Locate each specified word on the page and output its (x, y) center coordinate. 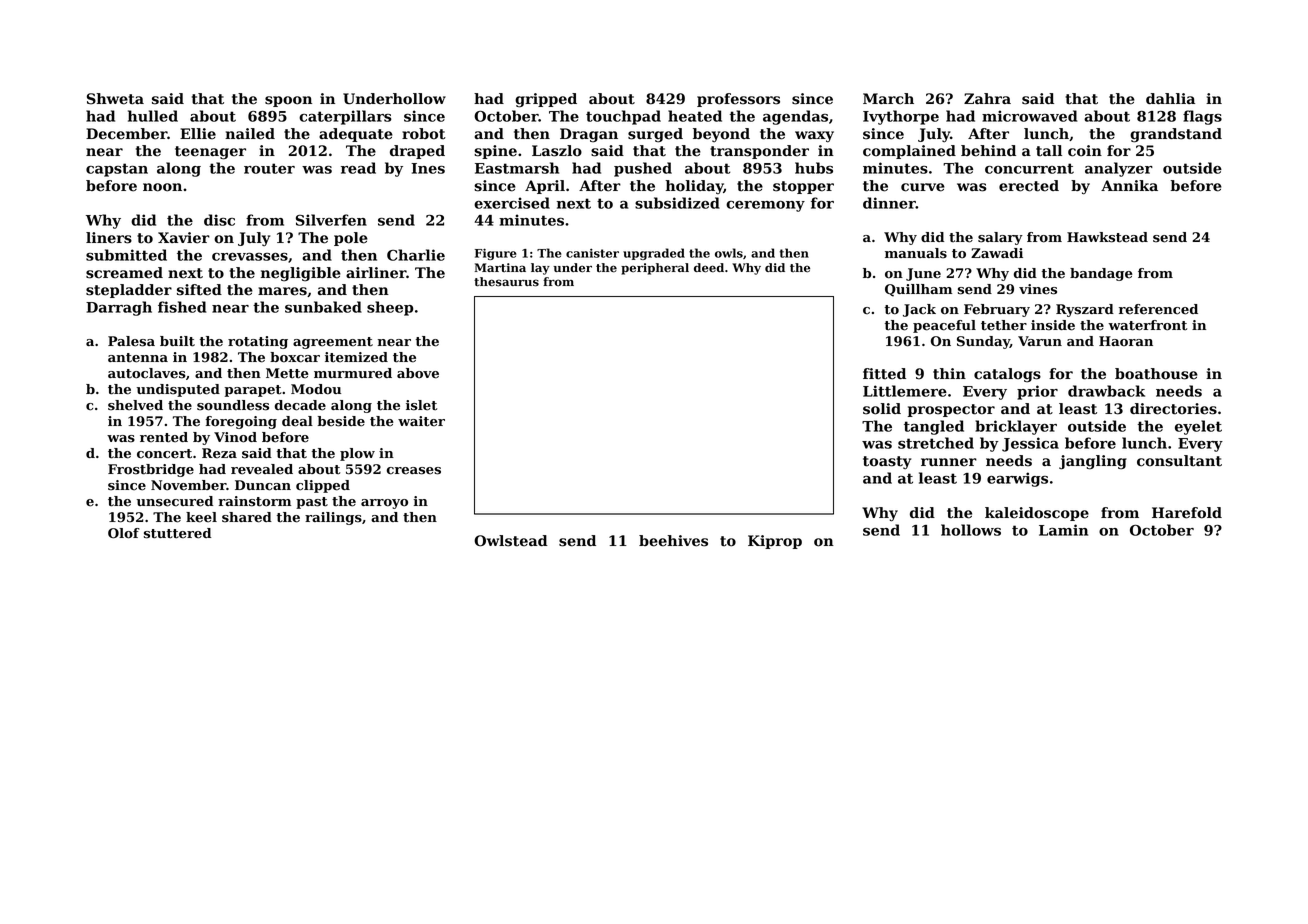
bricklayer (1016, 427)
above (418, 373)
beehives (673, 541)
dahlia (1170, 98)
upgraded (654, 254)
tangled (934, 427)
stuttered (177, 533)
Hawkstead (1107, 237)
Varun (1040, 341)
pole (351, 239)
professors (738, 100)
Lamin (1063, 530)
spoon (288, 101)
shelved (135, 405)
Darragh (119, 308)
